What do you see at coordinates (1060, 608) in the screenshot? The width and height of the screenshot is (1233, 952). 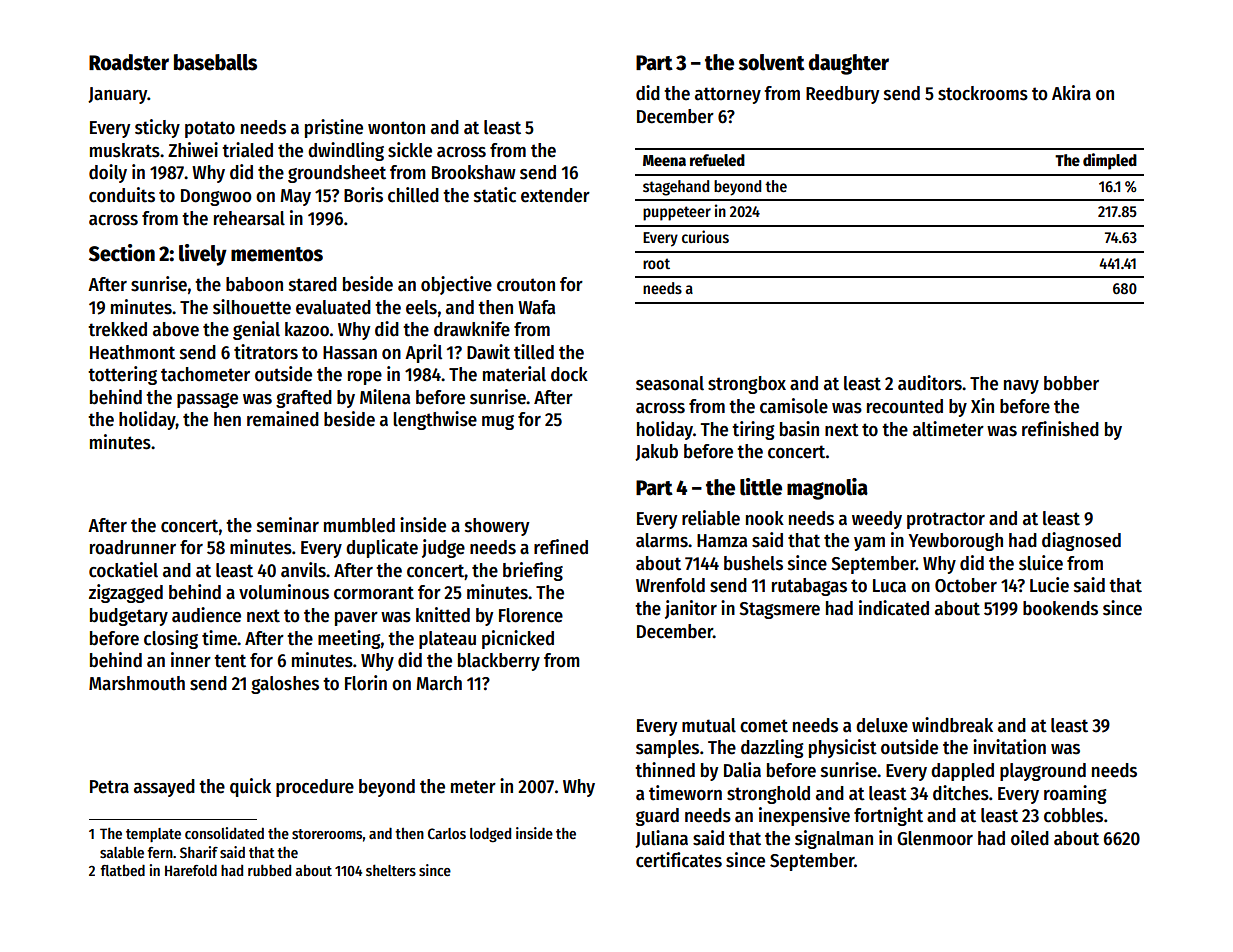 I see `bookends` at bounding box center [1060, 608].
